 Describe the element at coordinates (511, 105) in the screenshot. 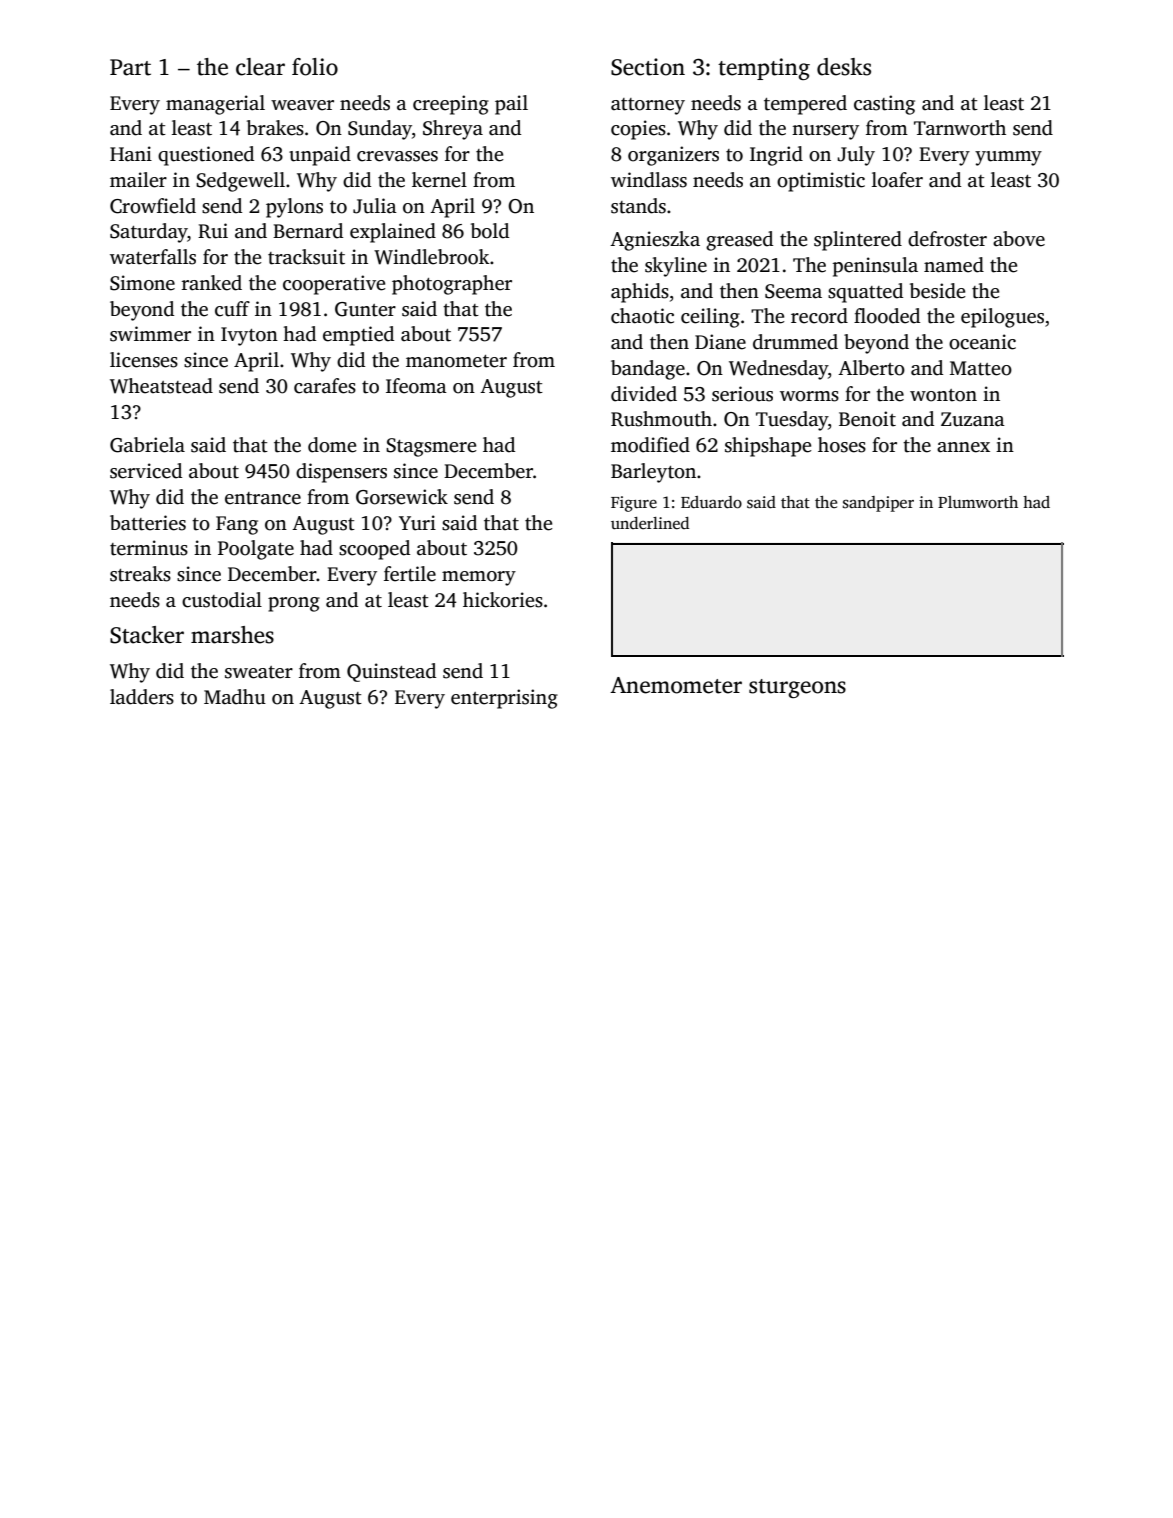

I see `pail` at that location.
